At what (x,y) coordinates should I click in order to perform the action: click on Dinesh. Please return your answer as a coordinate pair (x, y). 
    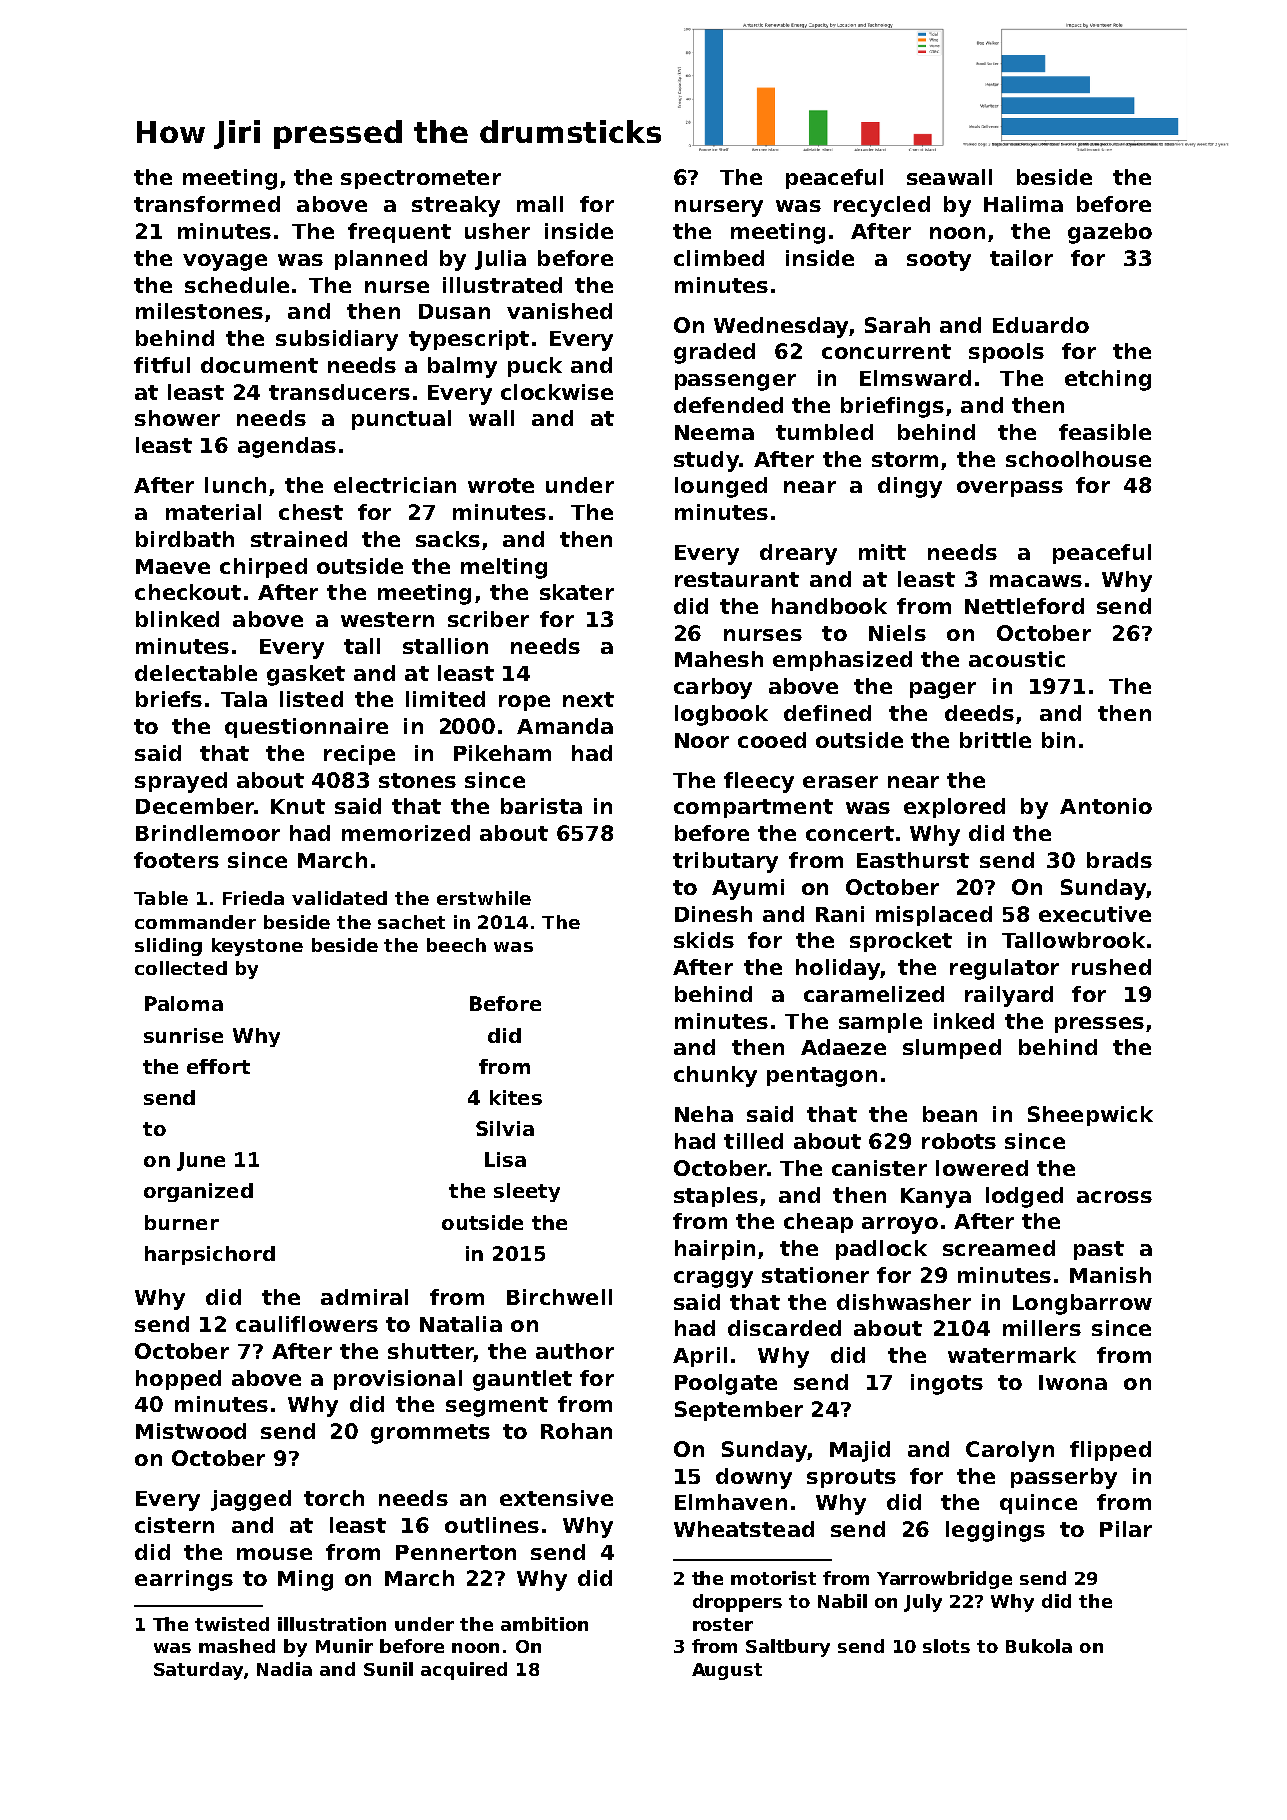
    Looking at the image, I should click on (713, 914).
